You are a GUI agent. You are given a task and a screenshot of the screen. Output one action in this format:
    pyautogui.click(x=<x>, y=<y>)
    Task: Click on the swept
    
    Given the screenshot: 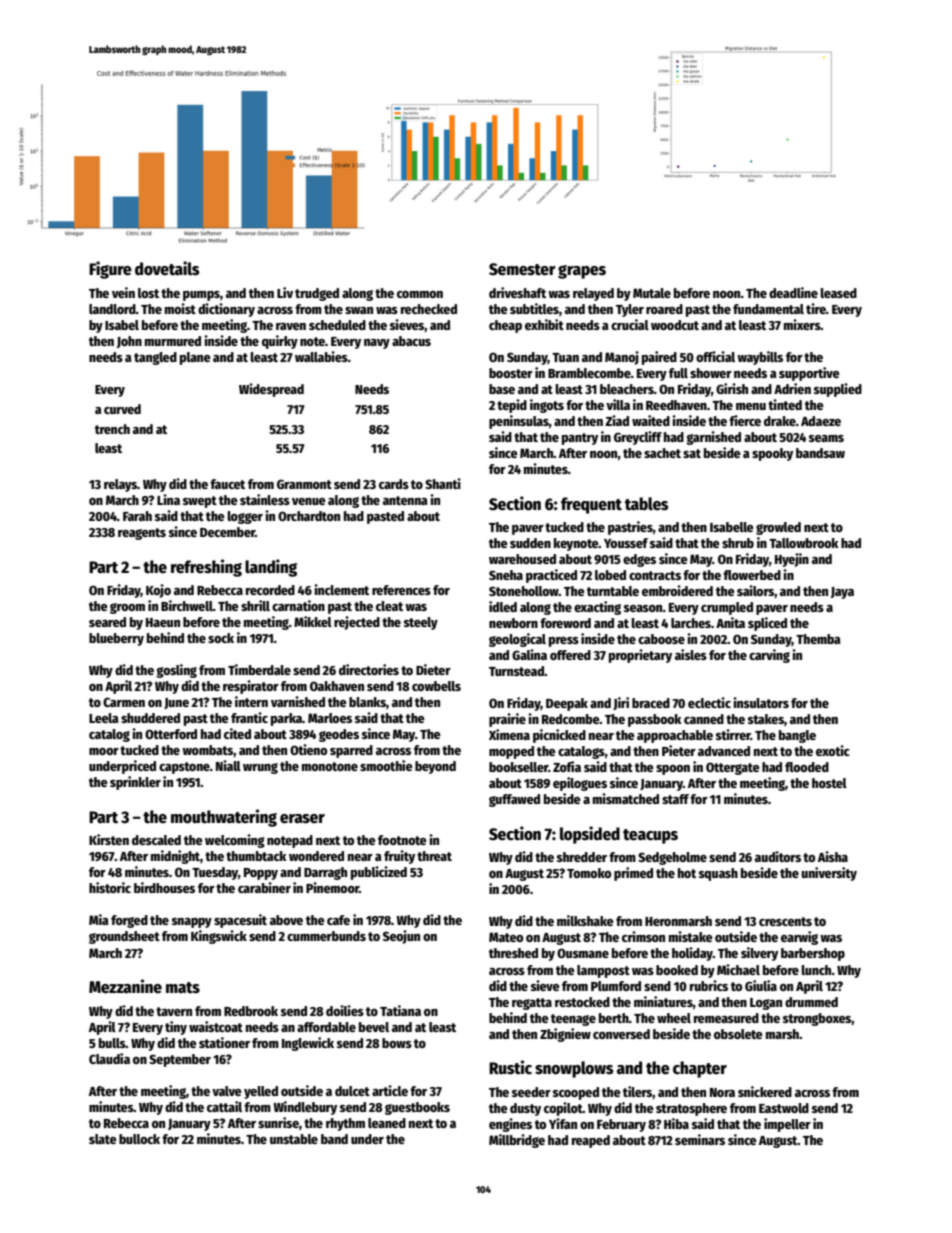 What is the action you would take?
    pyautogui.click(x=200, y=502)
